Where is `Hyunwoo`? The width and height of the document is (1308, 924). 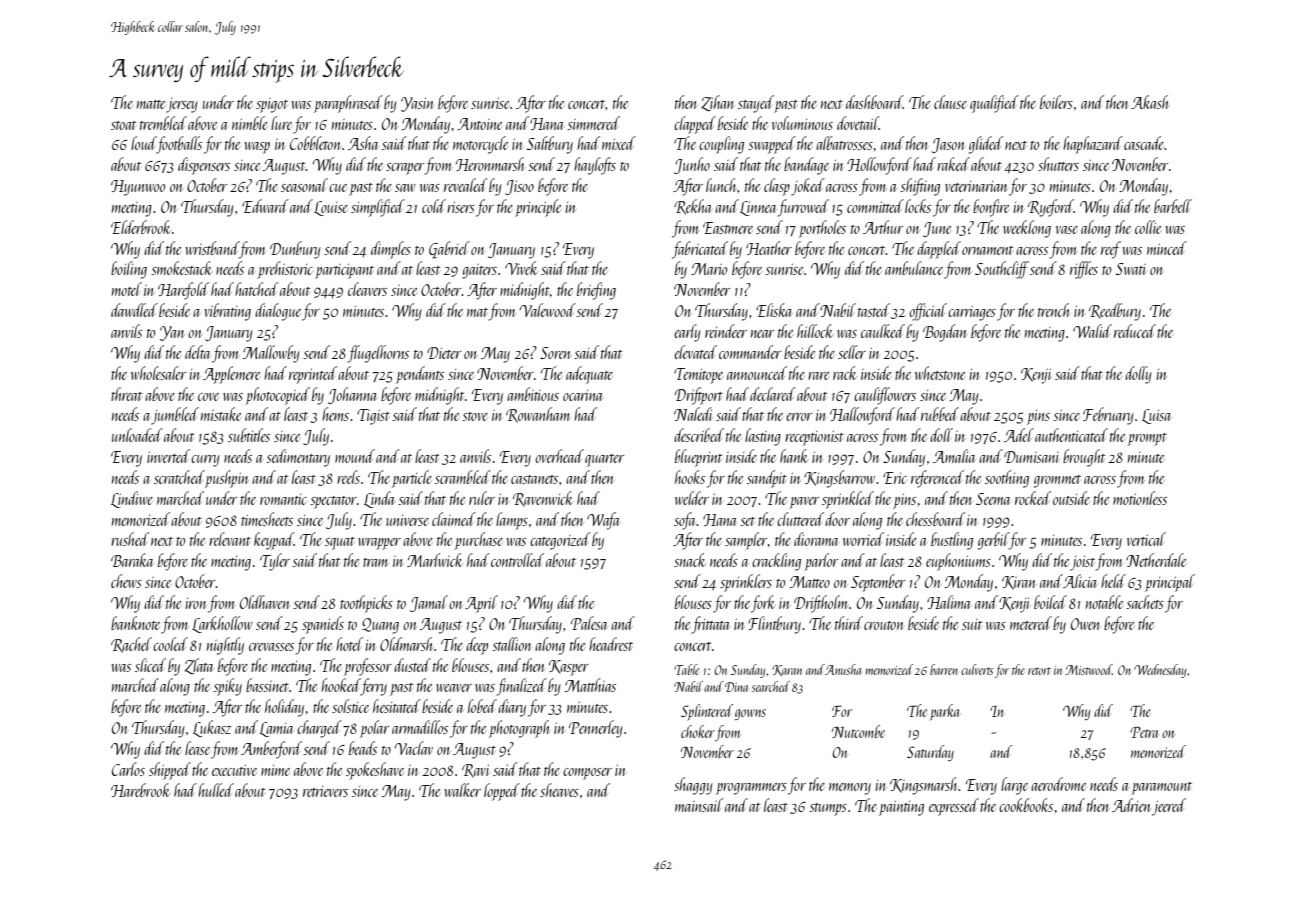
Hyunwoo is located at coordinates (138, 188).
